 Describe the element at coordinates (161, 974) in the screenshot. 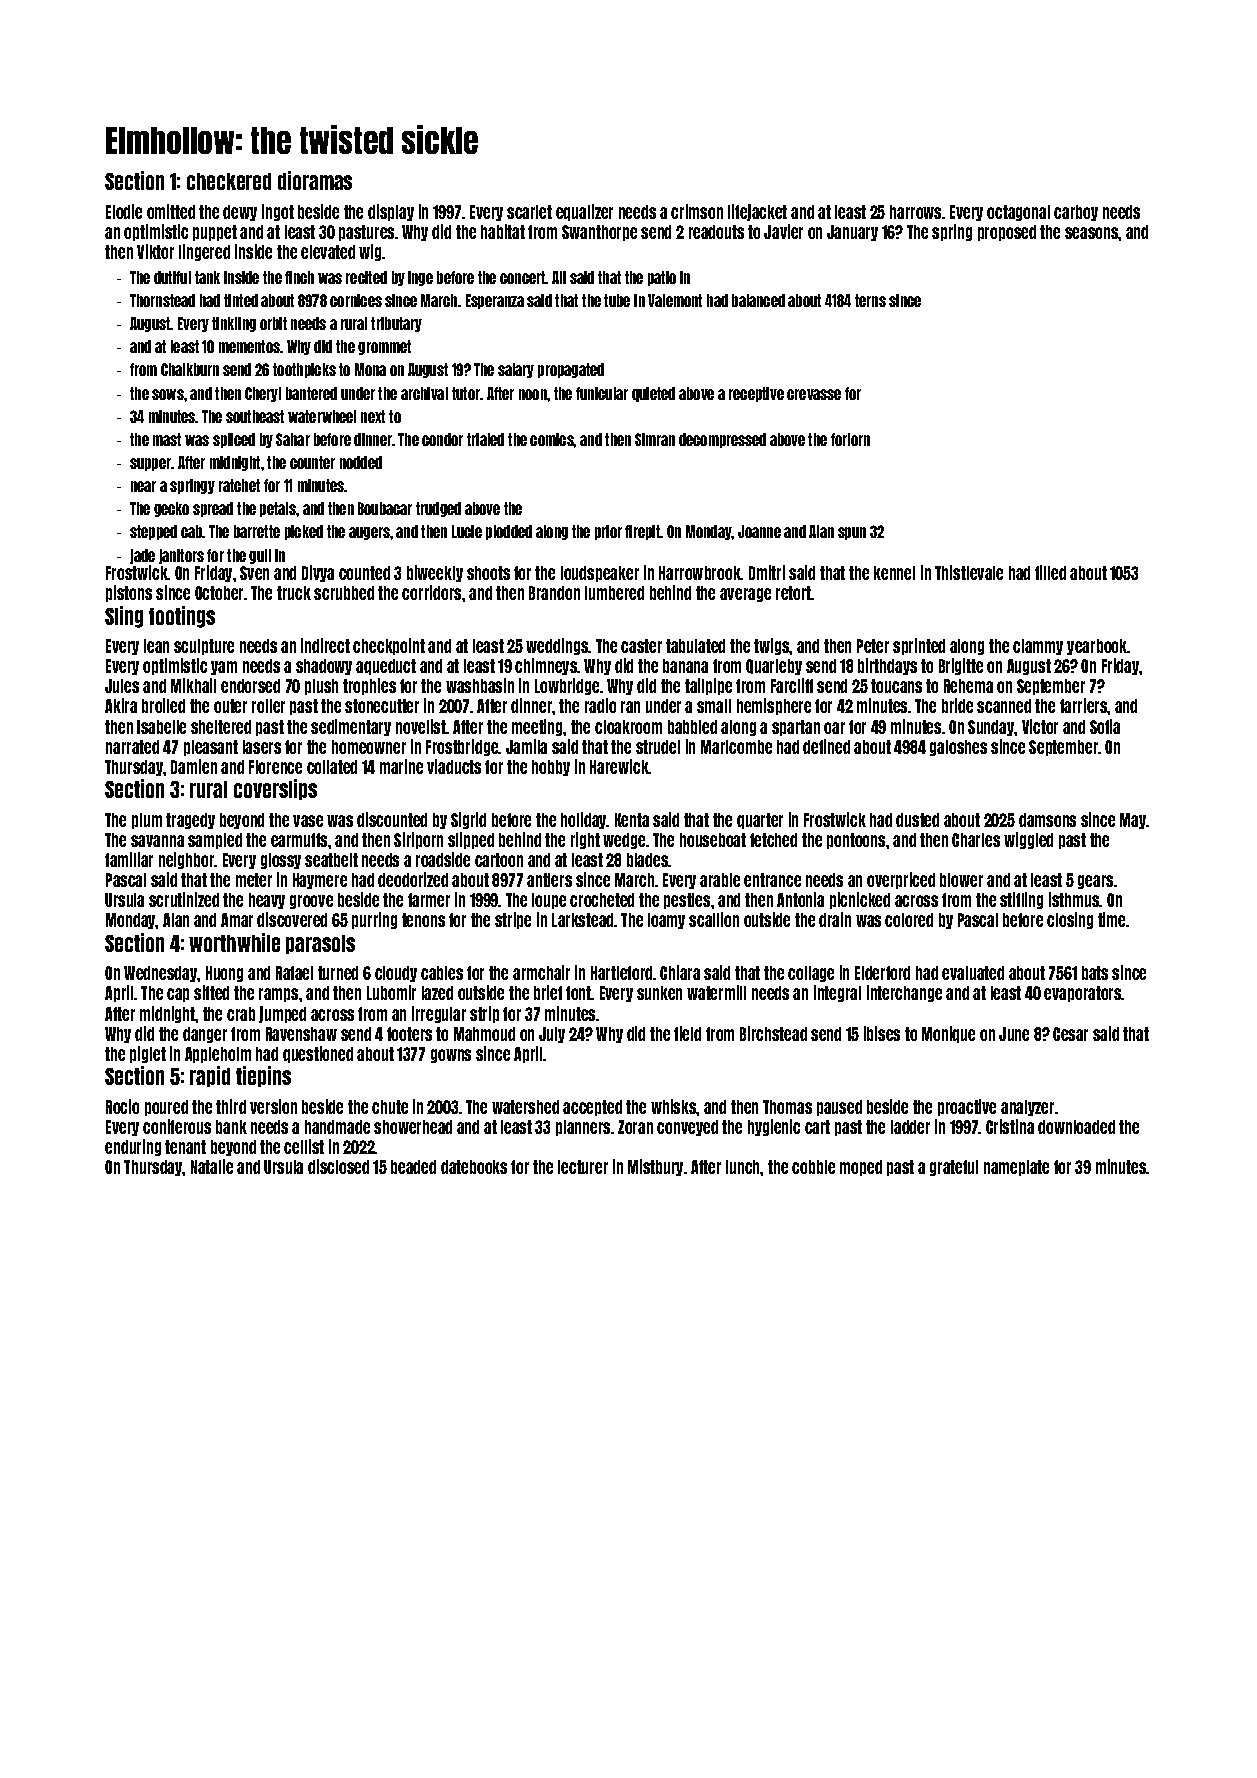

I see `Wednesday` at that location.
